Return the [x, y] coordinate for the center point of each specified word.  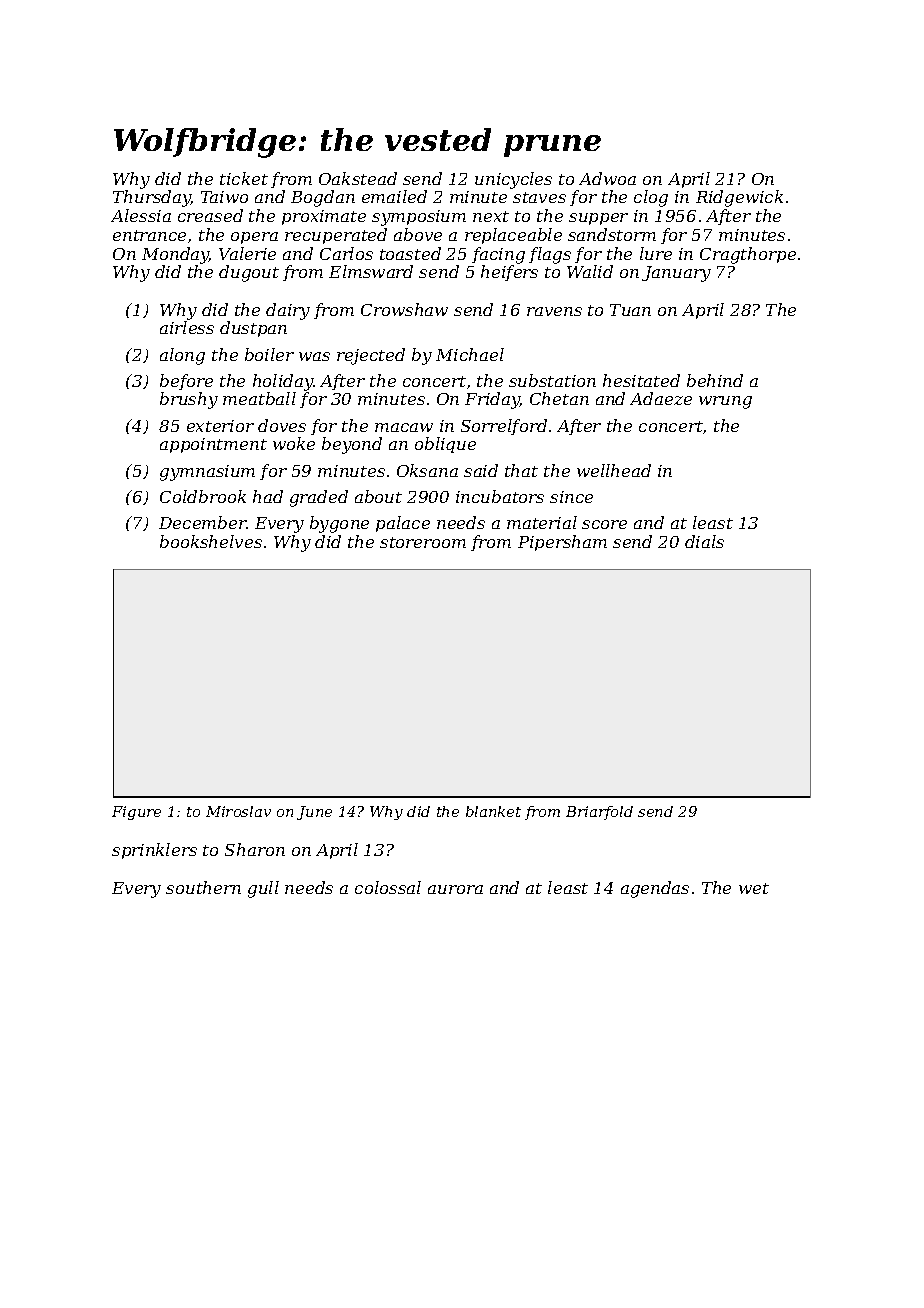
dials [704, 541]
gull [263, 889]
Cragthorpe [748, 255]
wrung [725, 402]
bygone [339, 524]
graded [319, 498]
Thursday [152, 198]
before [186, 382]
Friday [492, 400]
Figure [136, 813]
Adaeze [661, 398]
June [314, 813]
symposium [419, 218]
